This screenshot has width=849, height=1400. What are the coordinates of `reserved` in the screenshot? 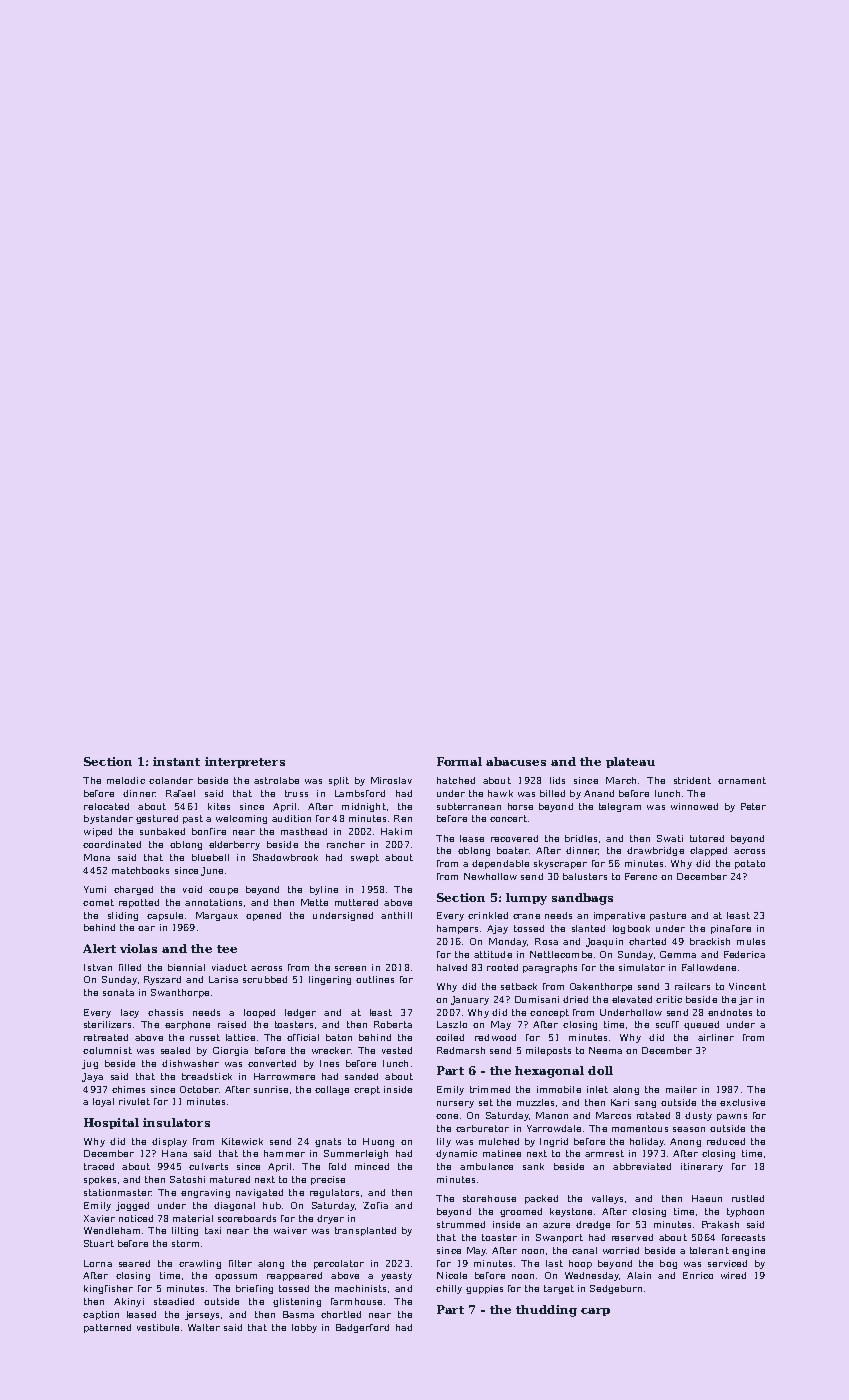 It's located at (632, 1237).
